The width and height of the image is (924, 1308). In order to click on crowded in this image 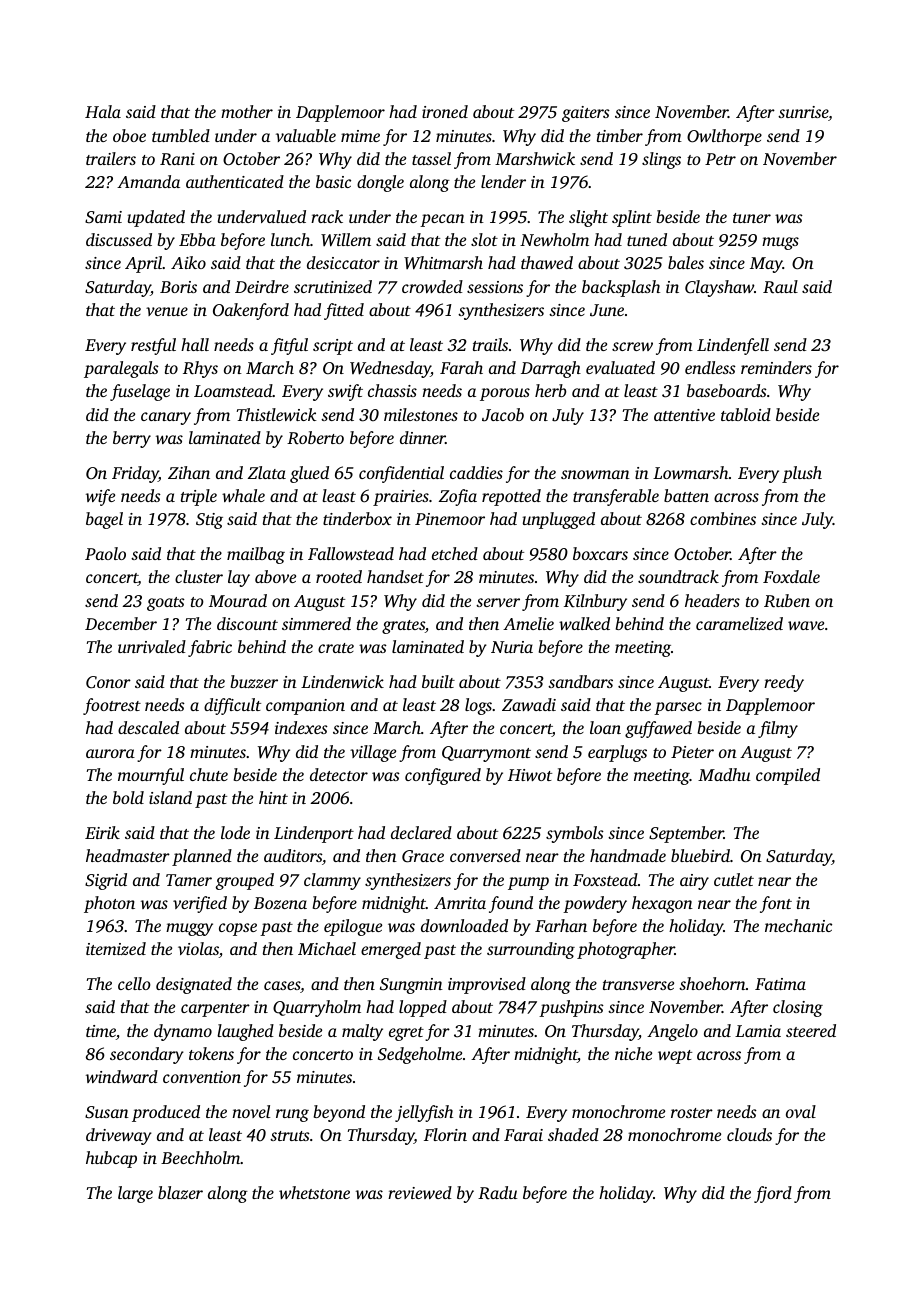, I will do `click(432, 286)`.
